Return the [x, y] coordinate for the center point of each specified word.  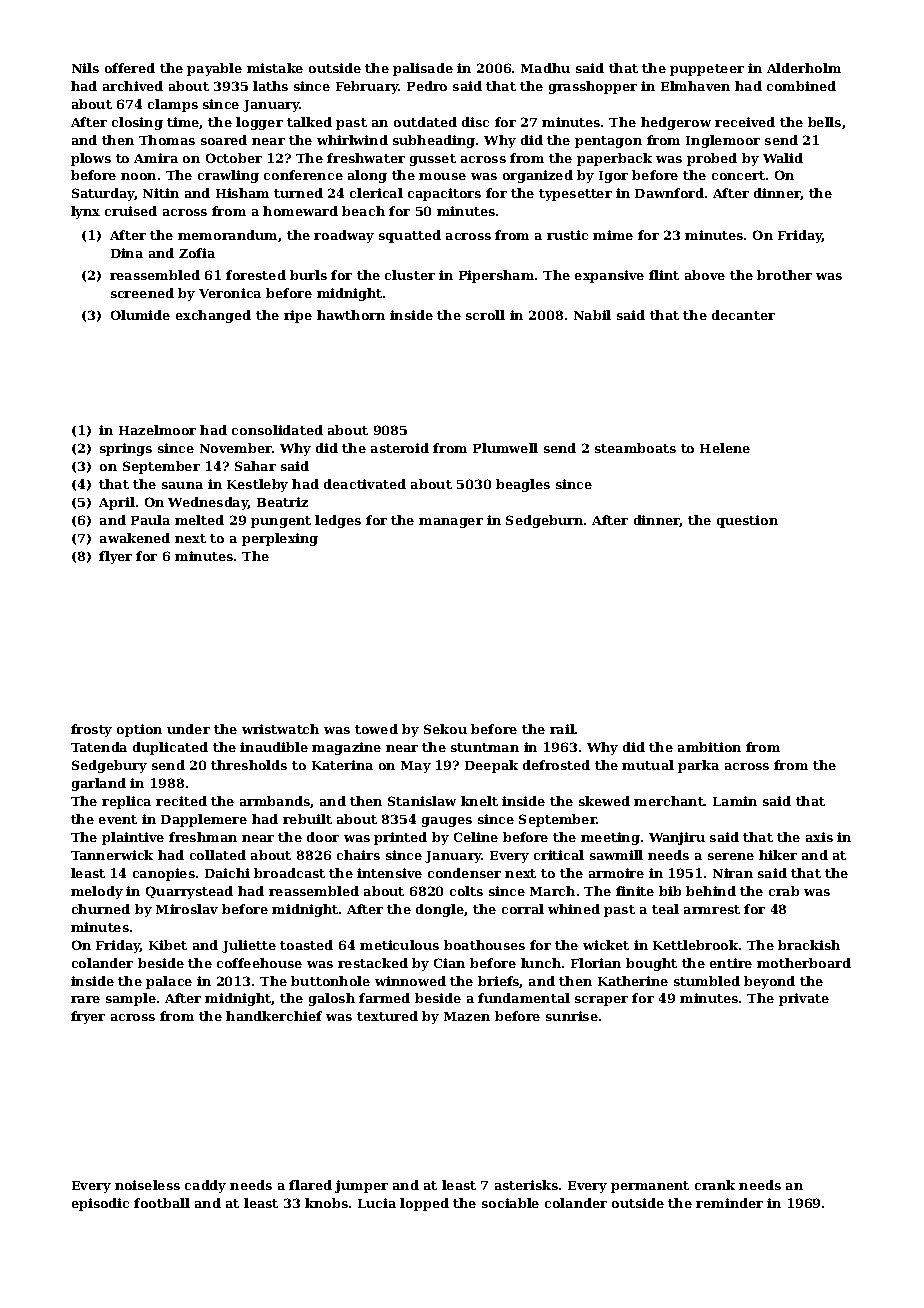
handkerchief [274, 1016]
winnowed [410, 981]
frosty [91, 730]
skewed [604, 801]
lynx [85, 212]
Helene [725, 448]
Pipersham [496, 276]
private [804, 999]
